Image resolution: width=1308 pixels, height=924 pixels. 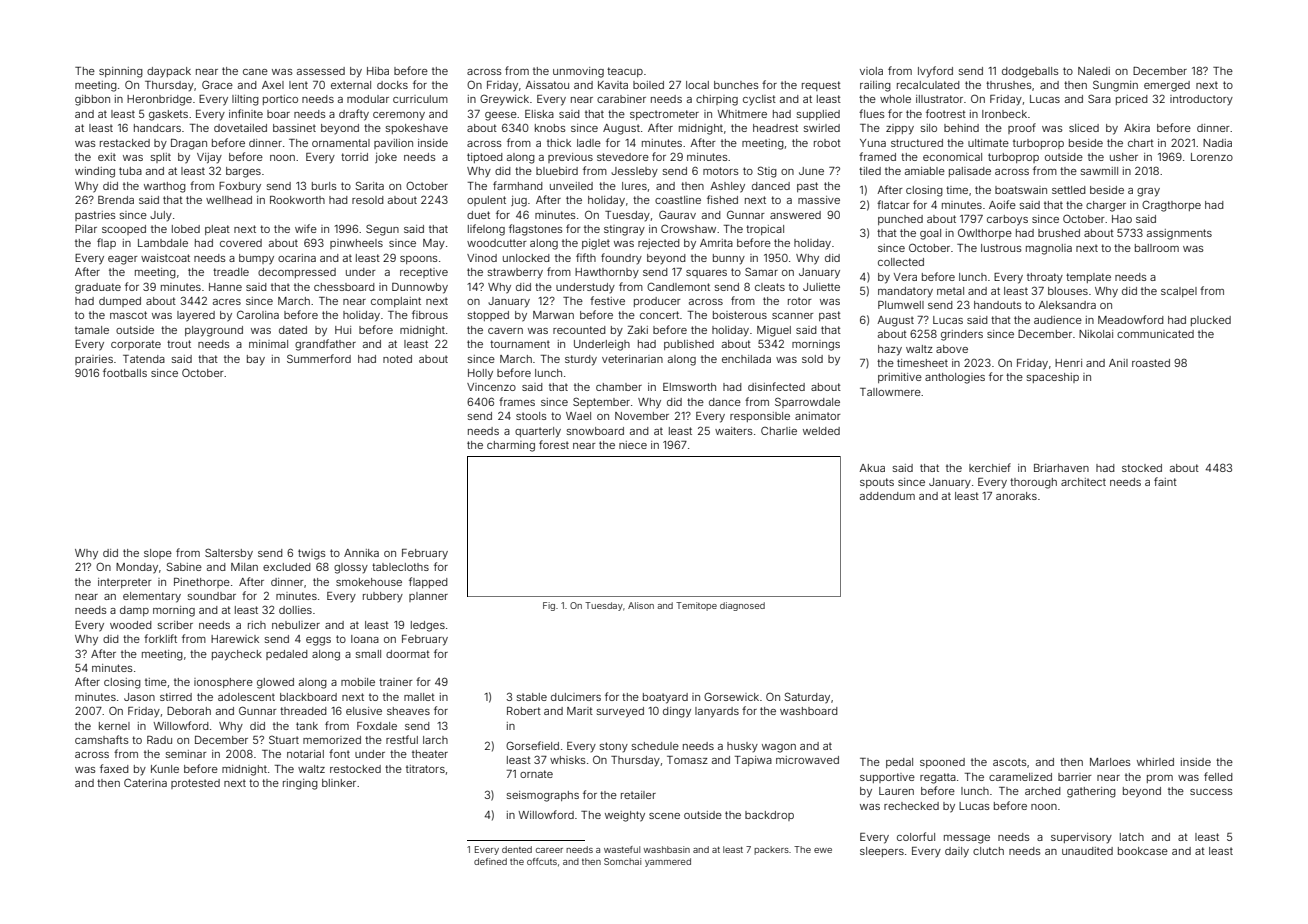 I want to click on defined, so click(x=490, y=861).
